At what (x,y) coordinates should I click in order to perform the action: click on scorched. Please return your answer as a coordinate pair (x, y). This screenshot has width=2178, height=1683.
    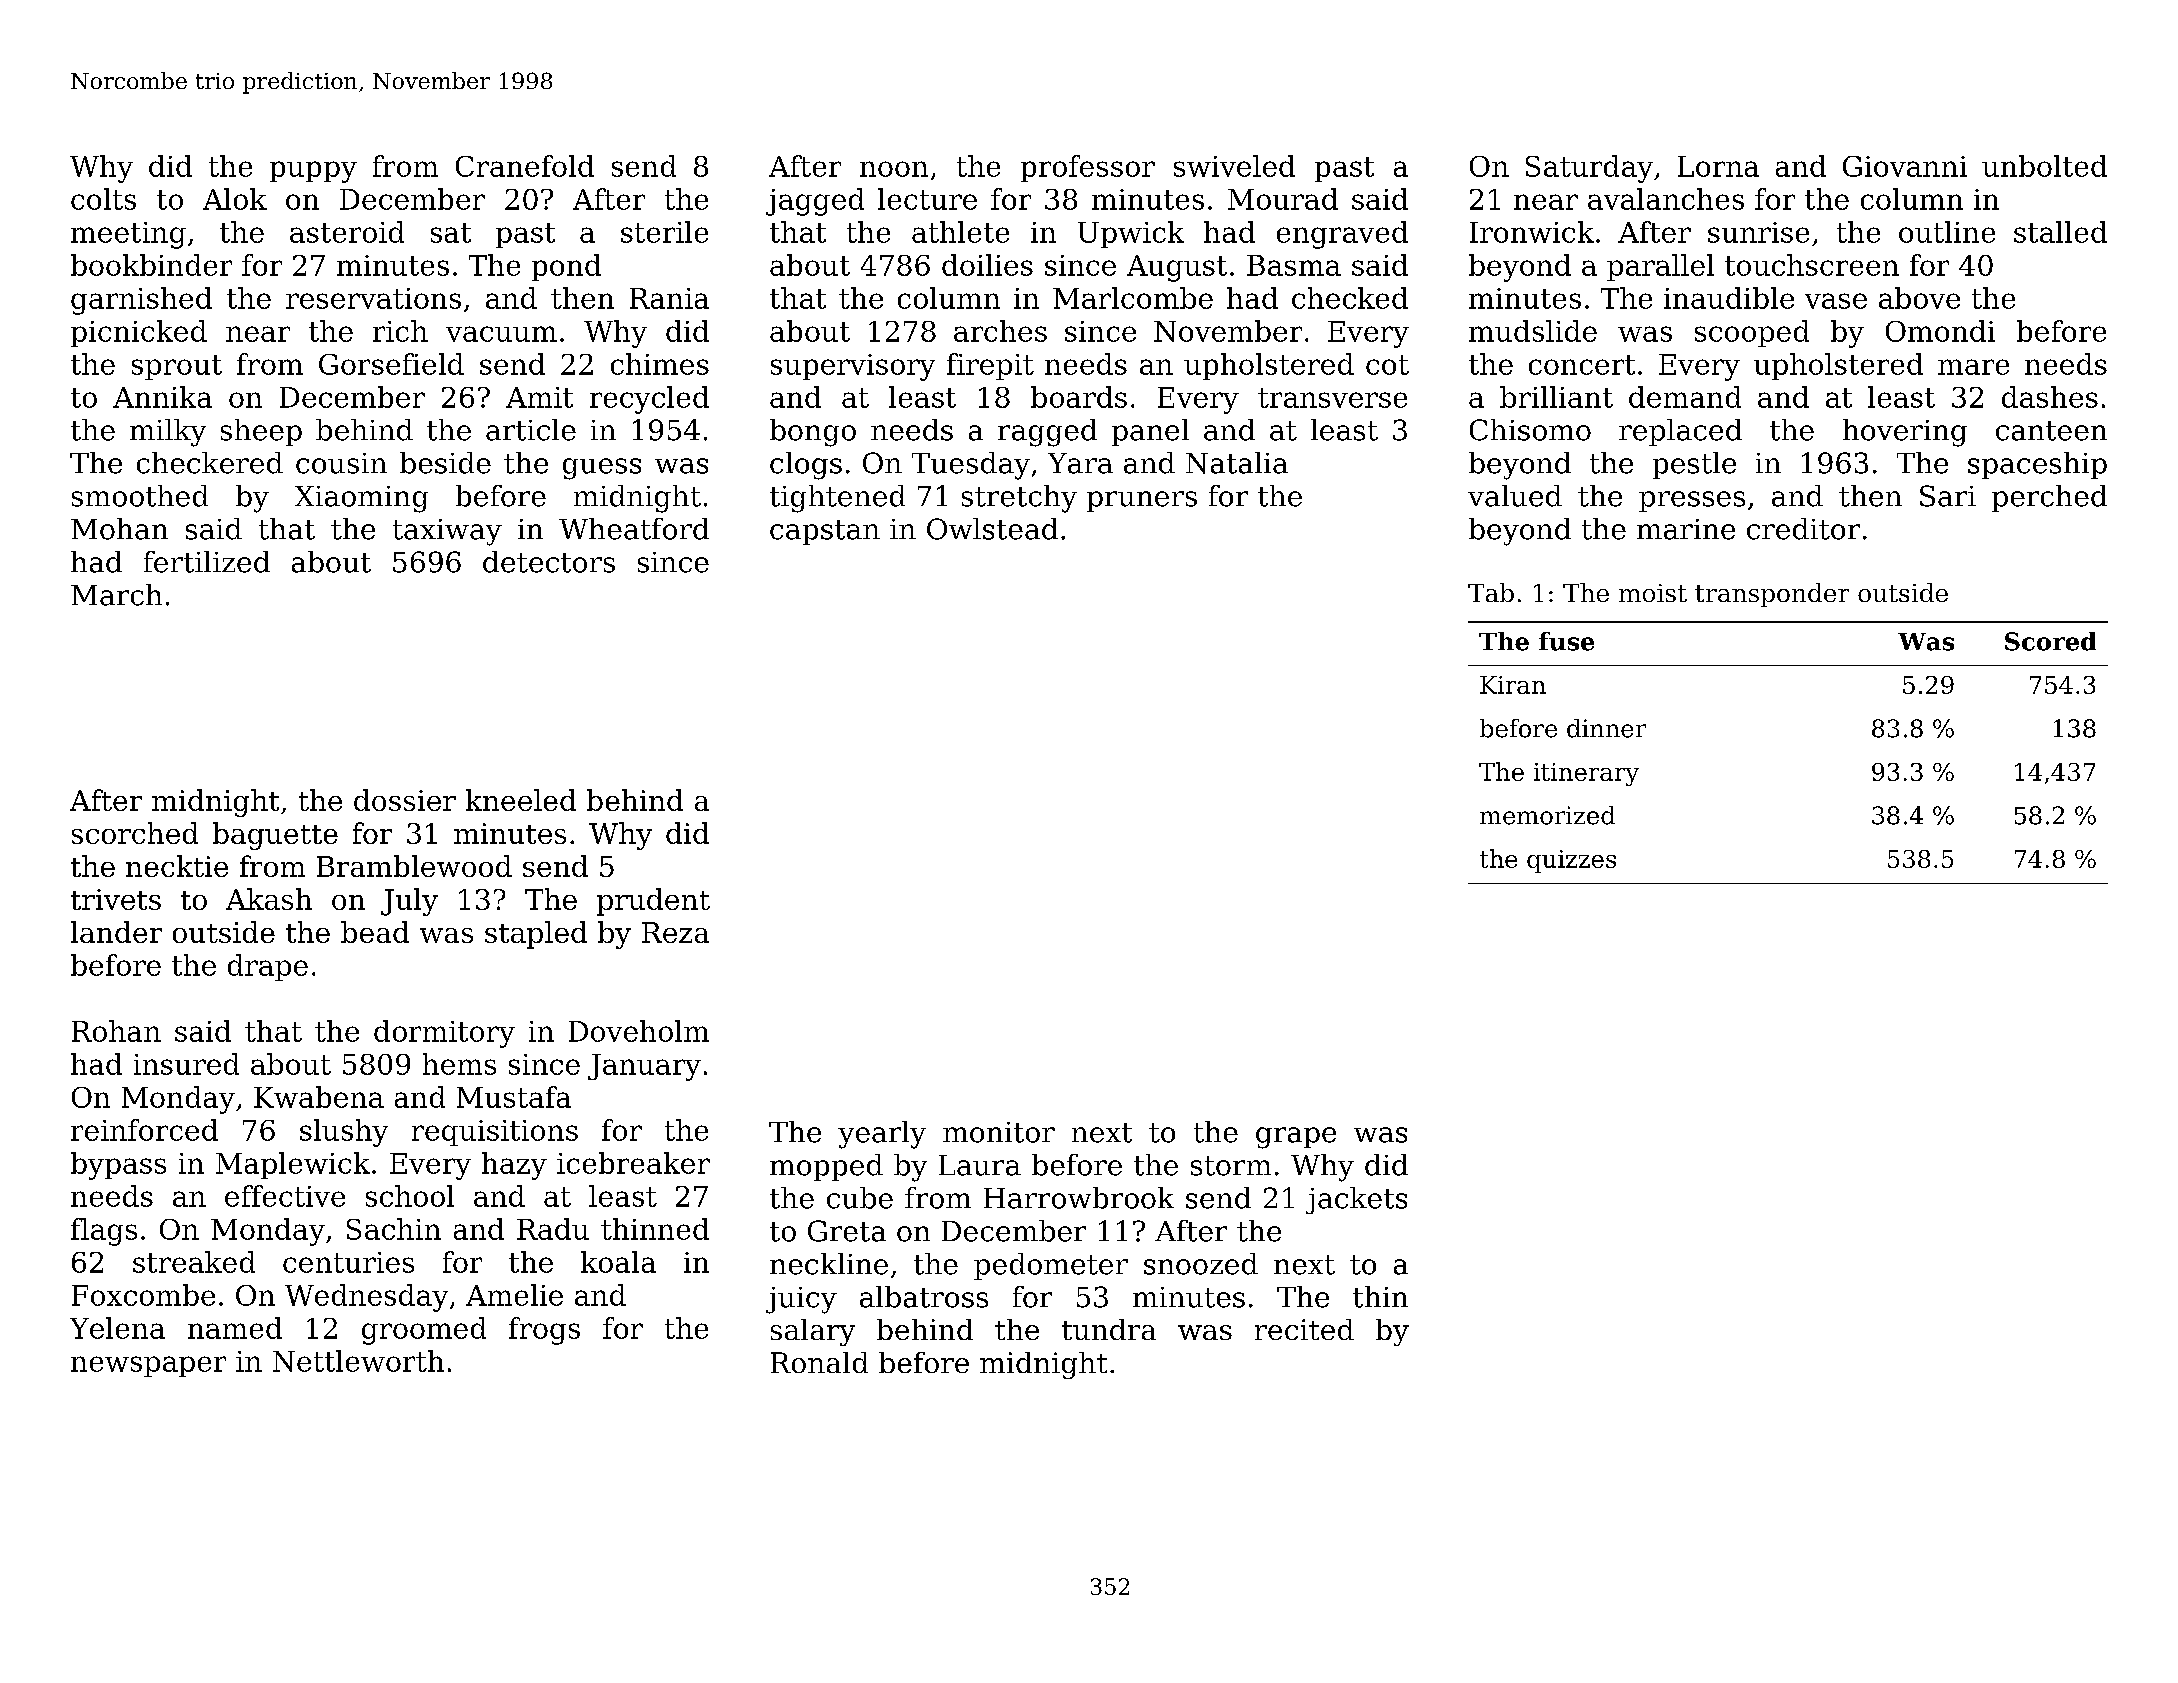
    Looking at the image, I should click on (135, 833).
